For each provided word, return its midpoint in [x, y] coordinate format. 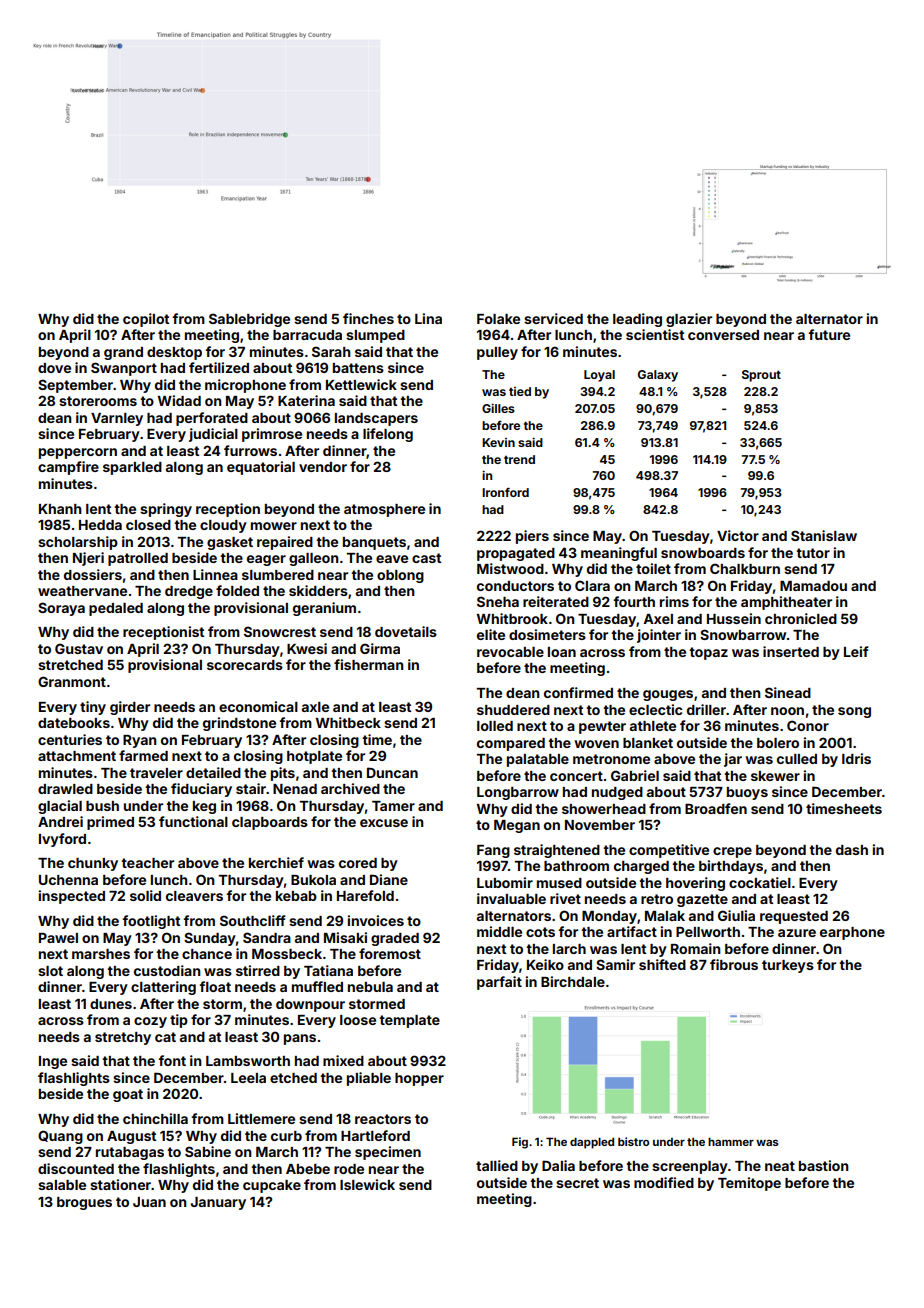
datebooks [74, 723]
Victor [738, 535]
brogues [84, 1203]
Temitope [749, 1184]
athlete [653, 726]
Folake [498, 319]
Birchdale [573, 981]
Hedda [100, 525]
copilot [146, 320]
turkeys [788, 966]
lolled [495, 726]
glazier [689, 320]
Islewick [367, 1184]
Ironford [505, 492]
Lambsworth [248, 1061]
